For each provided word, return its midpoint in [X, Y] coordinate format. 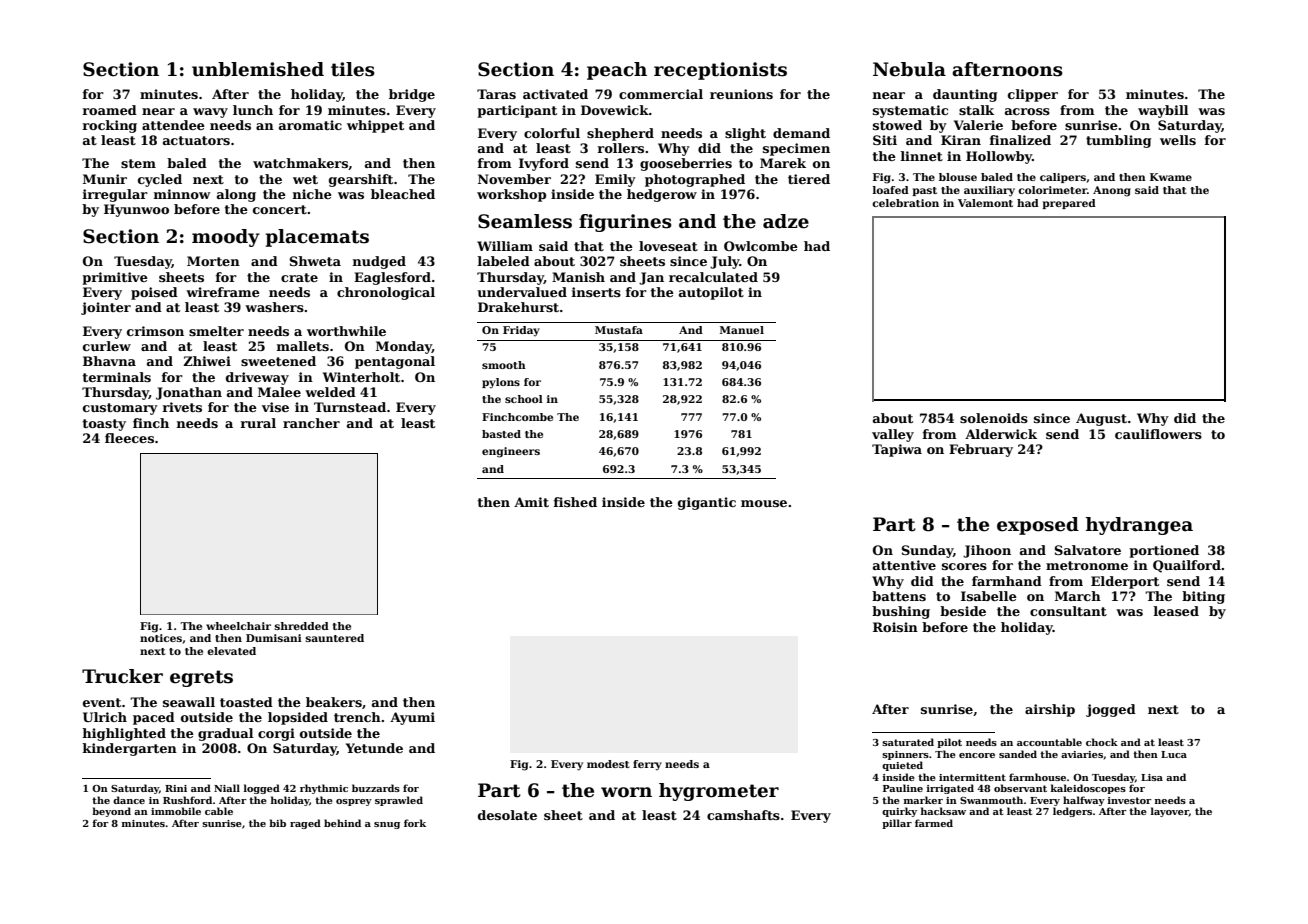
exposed [1038, 526]
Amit [531, 502]
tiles [353, 69]
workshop [511, 195]
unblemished [258, 69]
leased [1176, 611]
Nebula [909, 69]
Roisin [895, 627]
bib [277, 823]
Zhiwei [207, 361]
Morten [213, 261]
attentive [904, 565]
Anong [1112, 191]
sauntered [335, 638]
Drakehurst [518, 307]
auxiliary [989, 191]
